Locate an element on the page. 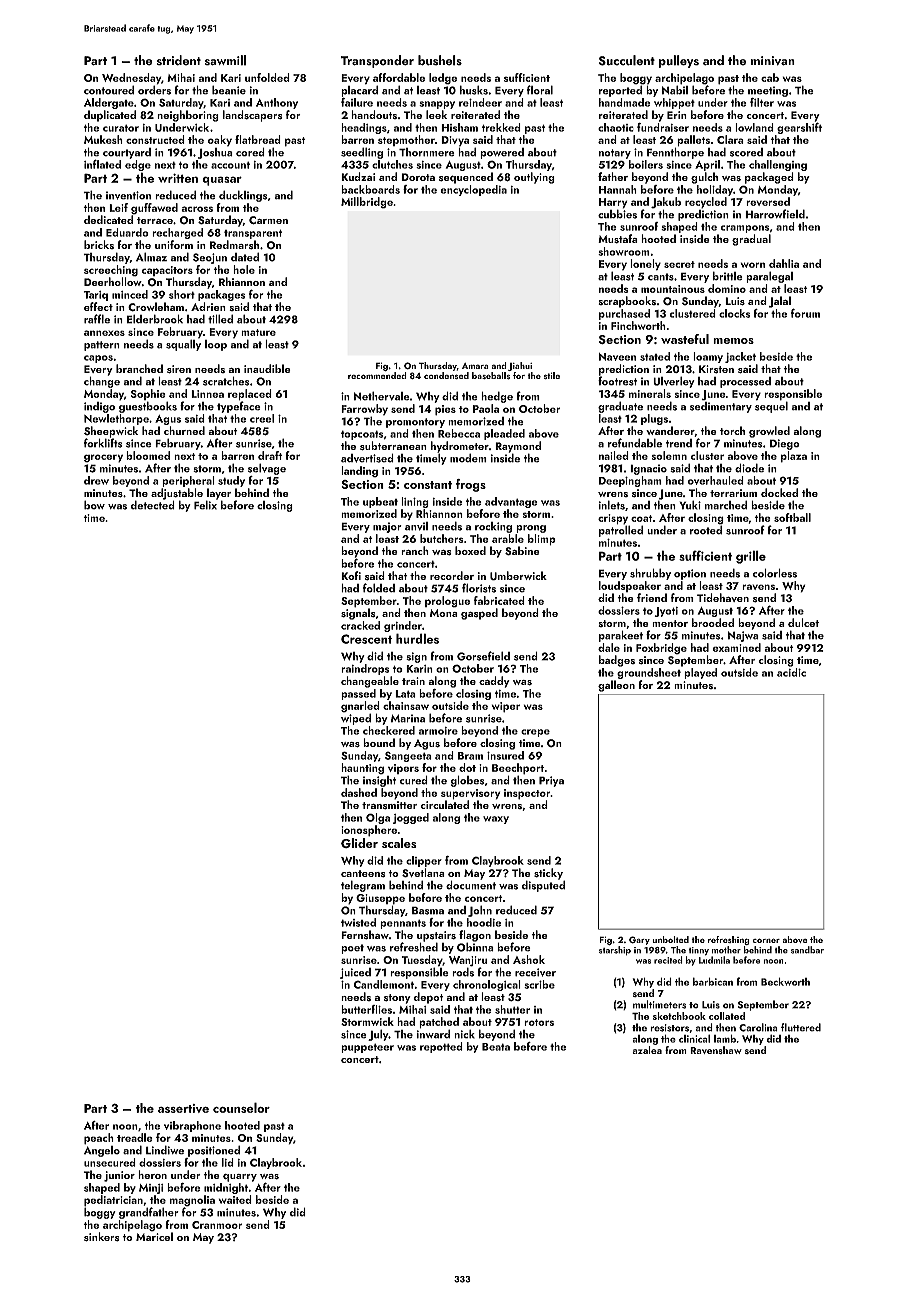 The height and width of the page is (1316, 908). sawmill is located at coordinates (225, 60).
